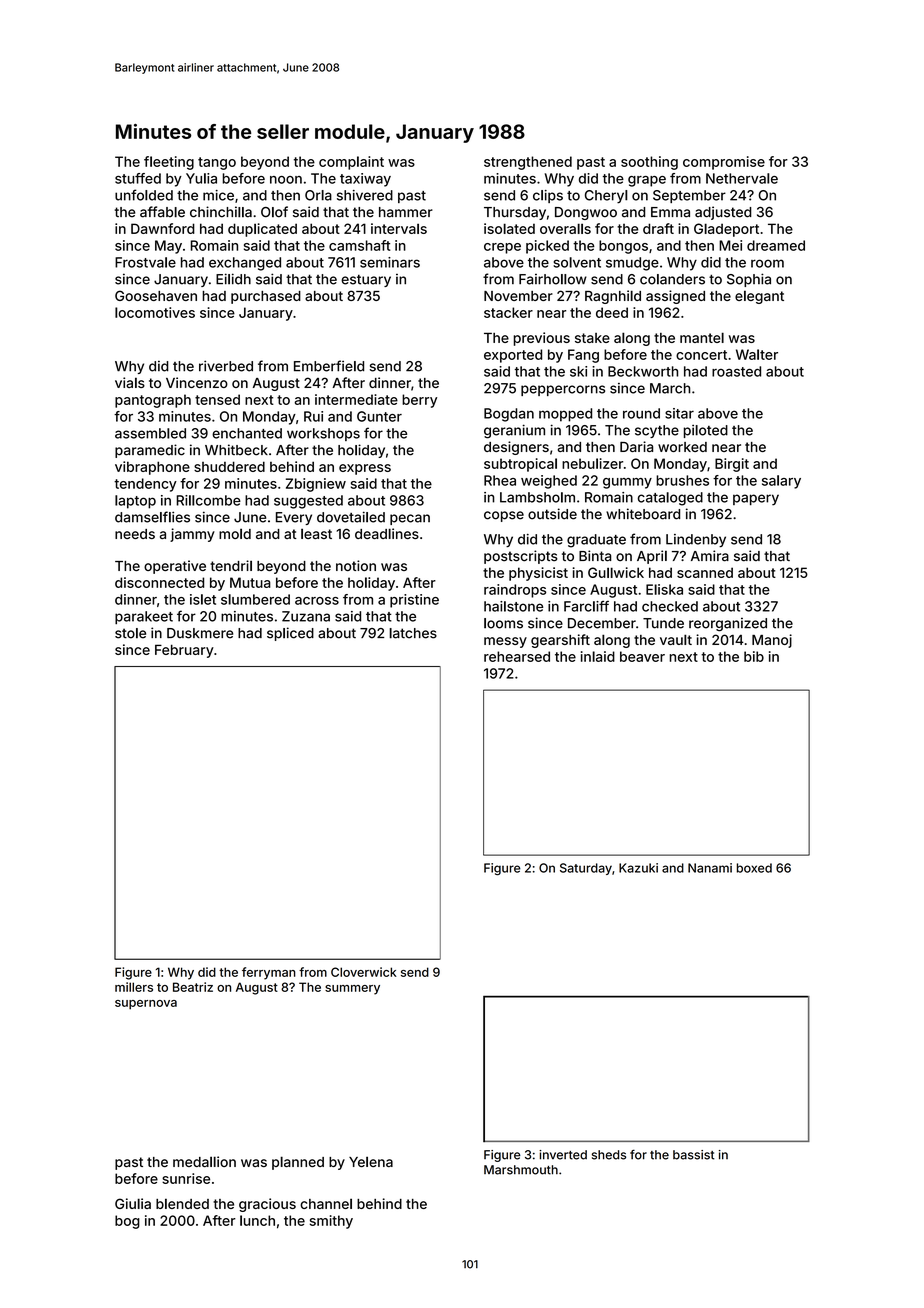  I want to click on Saturday, so click(586, 869).
